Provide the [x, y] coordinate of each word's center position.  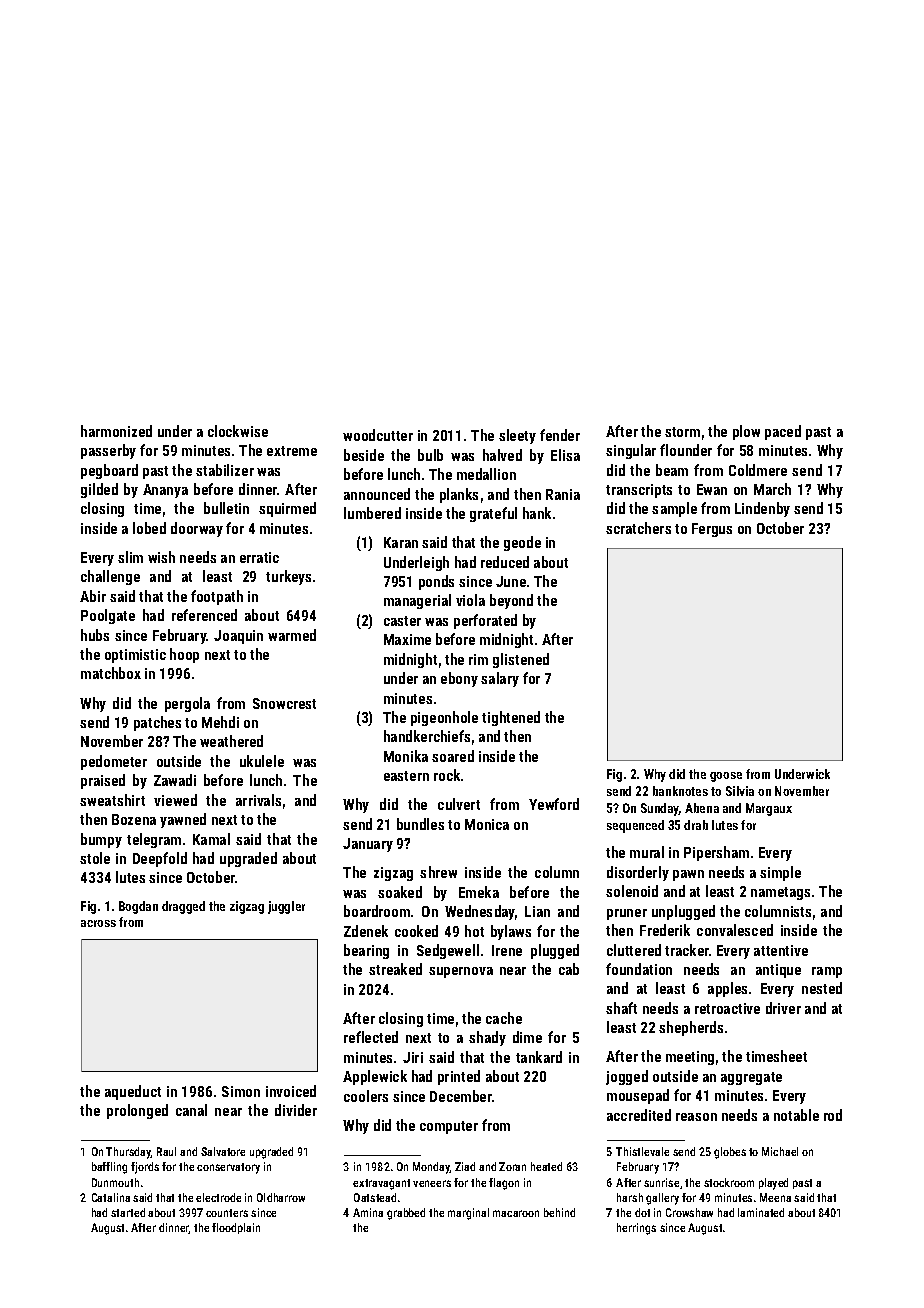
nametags [780, 893]
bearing [366, 951]
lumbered [372, 513]
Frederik [665, 930]
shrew [438, 872]
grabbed [406, 1214]
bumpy [101, 840]
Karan [401, 542]
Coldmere [758, 470]
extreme [292, 451]
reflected [371, 1037]
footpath [217, 597]
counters [227, 1213]
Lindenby [762, 509]
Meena [775, 1197]
